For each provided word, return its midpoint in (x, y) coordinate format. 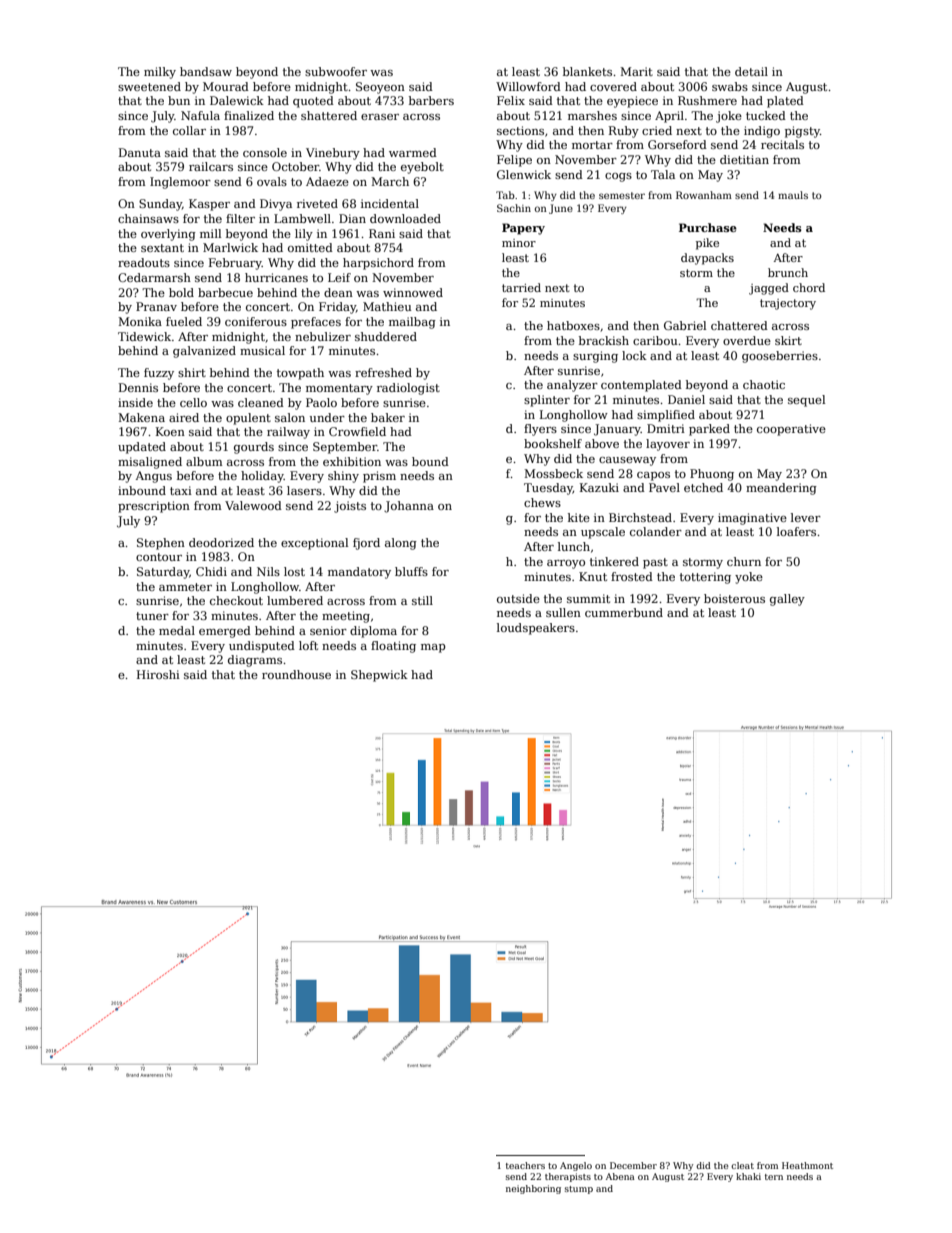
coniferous (256, 321)
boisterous (734, 598)
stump (579, 1190)
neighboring (533, 1189)
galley (787, 600)
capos (653, 476)
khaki (748, 1176)
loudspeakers (536, 629)
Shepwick (379, 676)
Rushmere (707, 100)
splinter (547, 401)
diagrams (255, 661)
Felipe (514, 161)
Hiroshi (158, 674)
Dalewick (237, 100)
